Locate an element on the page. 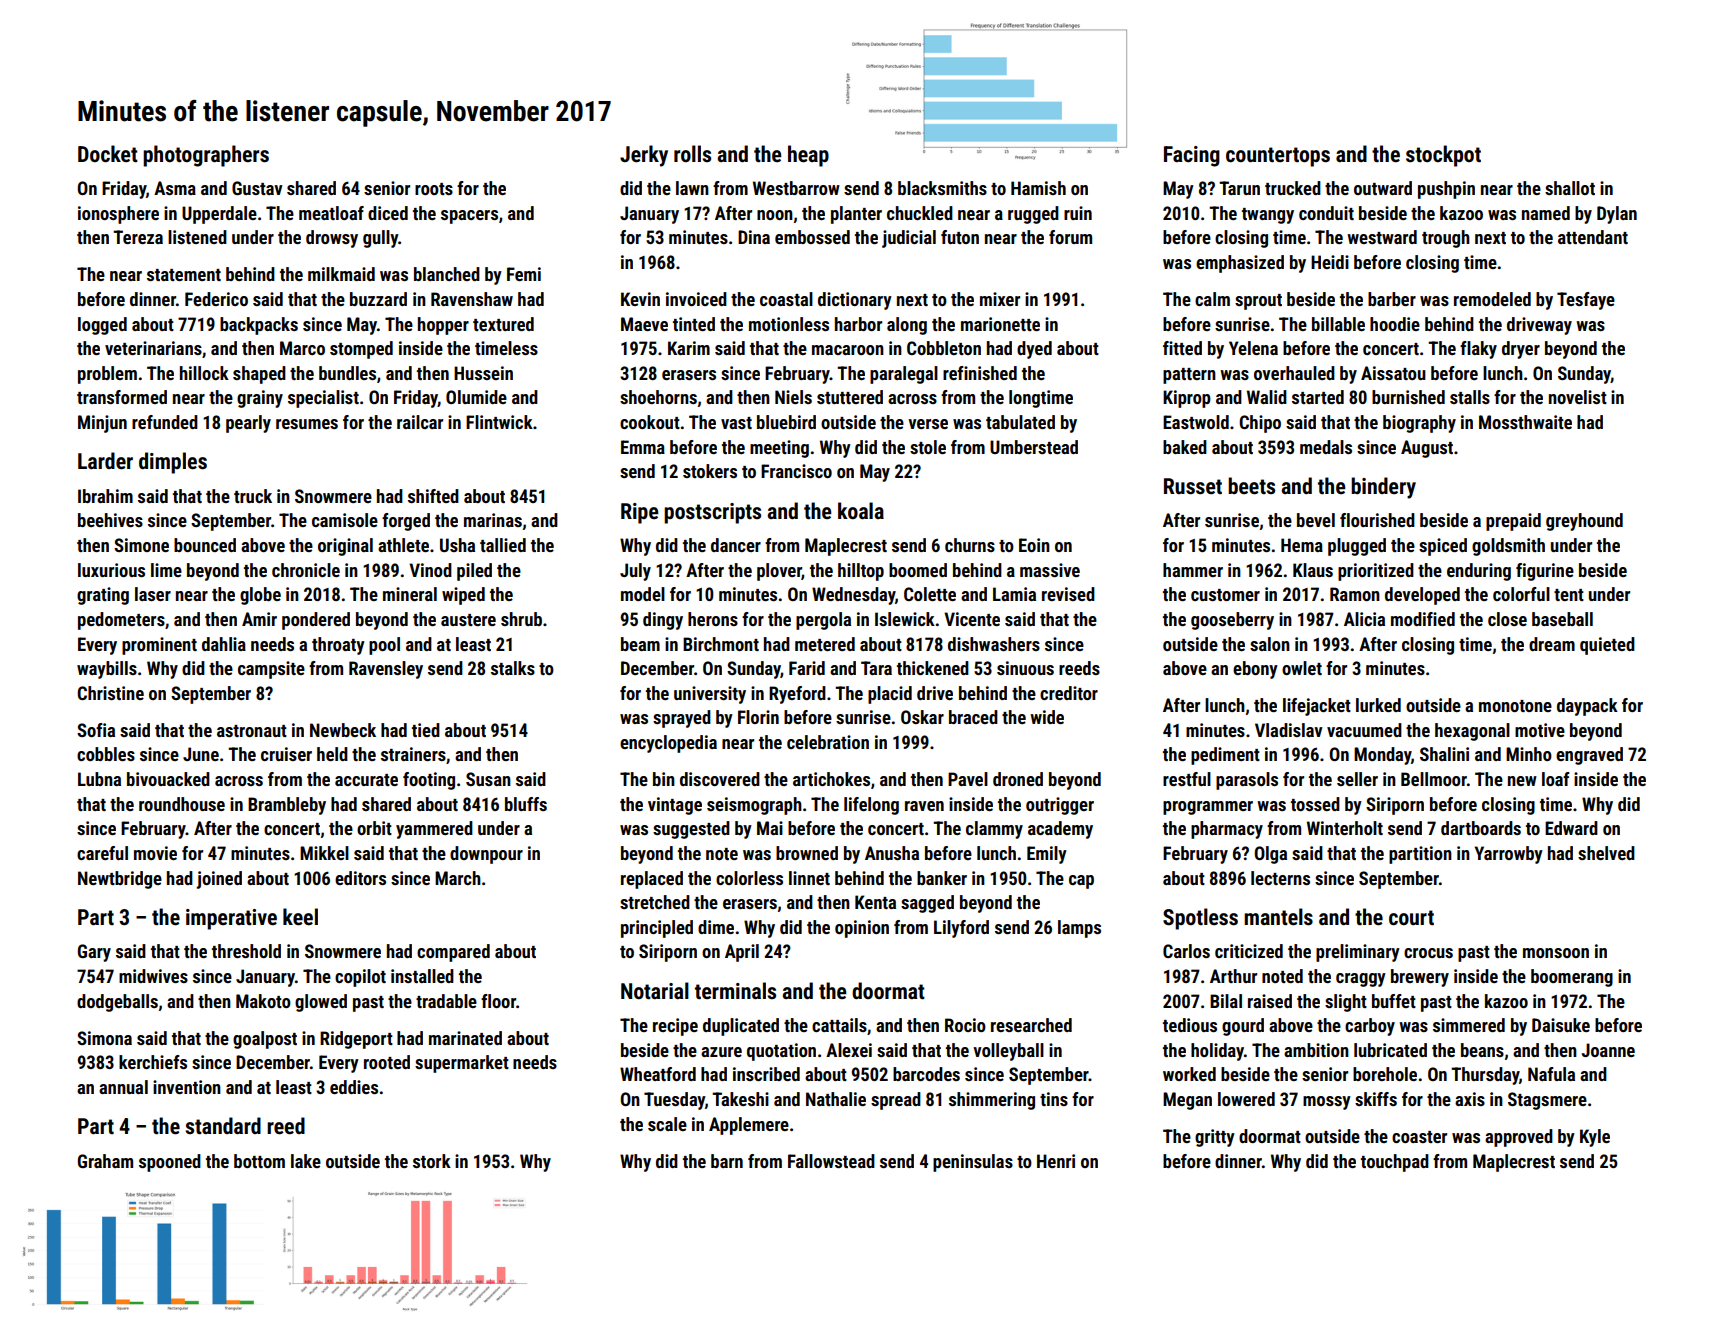  invention is located at coordinates (187, 1087).
